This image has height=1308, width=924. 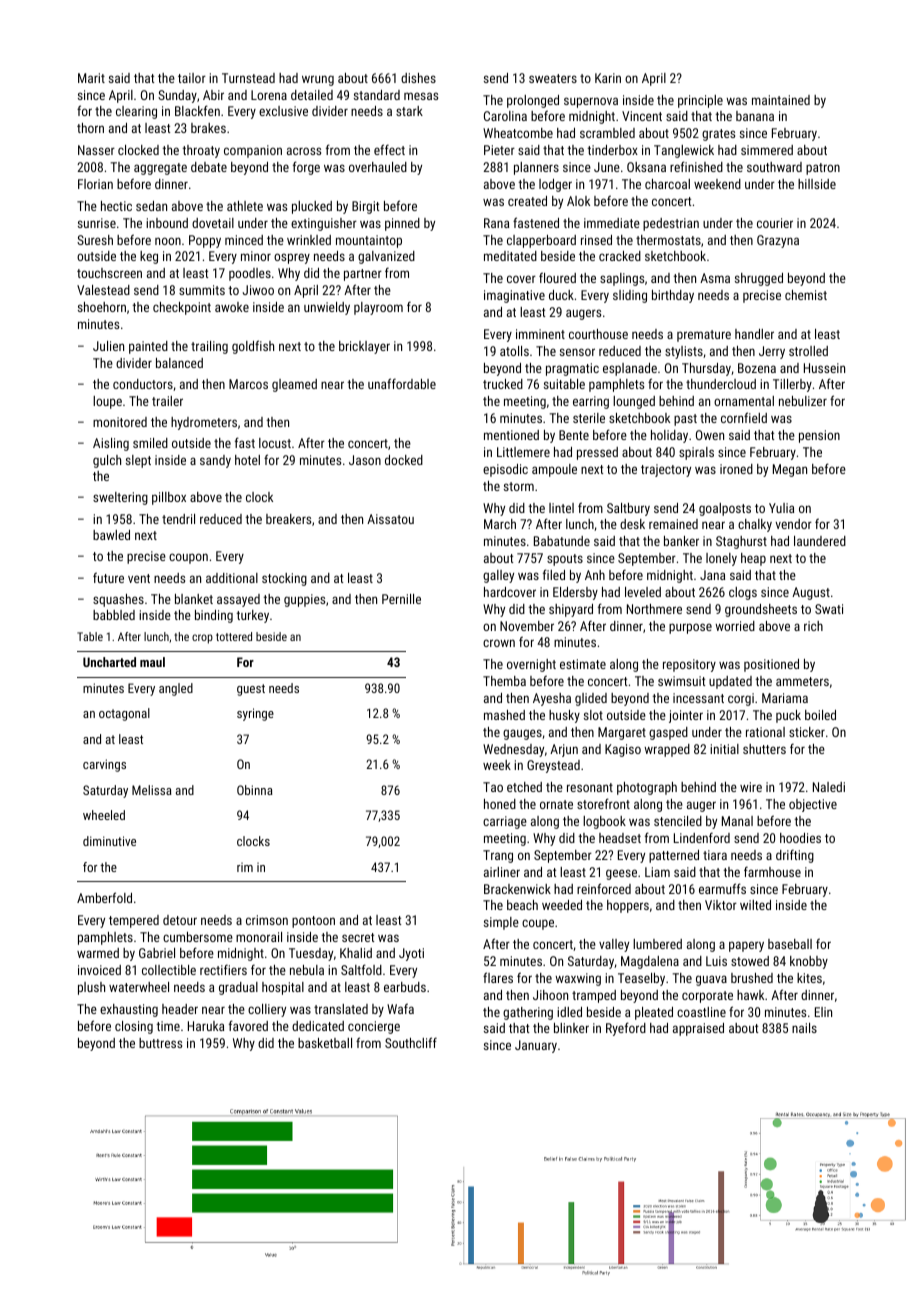 I want to click on pension, so click(x=819, y=436).
